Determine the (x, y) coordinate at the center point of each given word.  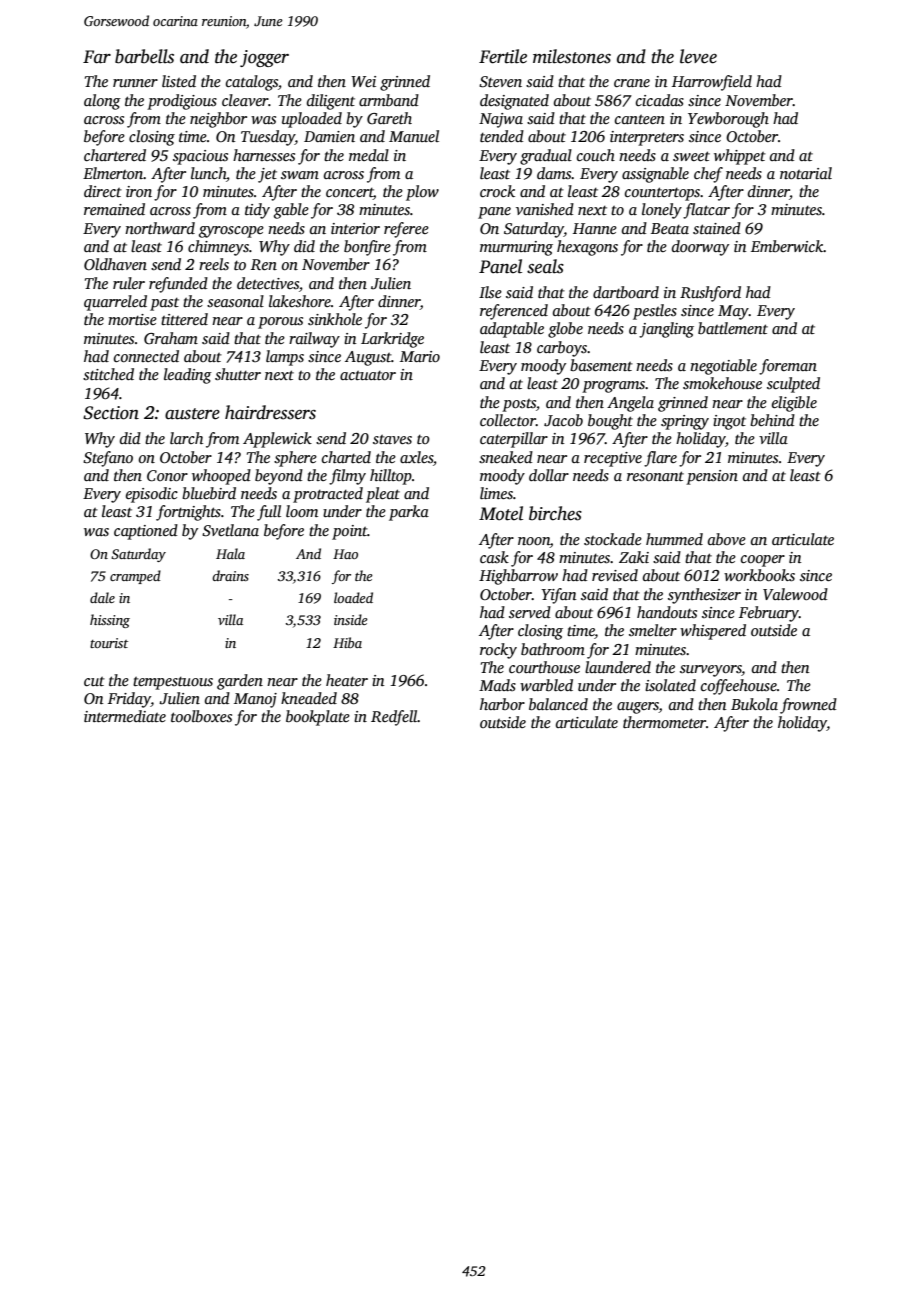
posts (519, 405)
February (769, 614)
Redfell (394, 718)
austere (192, 414)
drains (230, 575)
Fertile (503, 56)
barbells (144, 56)
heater (347, 680)
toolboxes (201, 716)
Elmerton (113, 173)
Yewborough (728, 120)
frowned (808, 706)
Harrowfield (712, 83)
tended (502, 136)
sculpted (793, 385)
